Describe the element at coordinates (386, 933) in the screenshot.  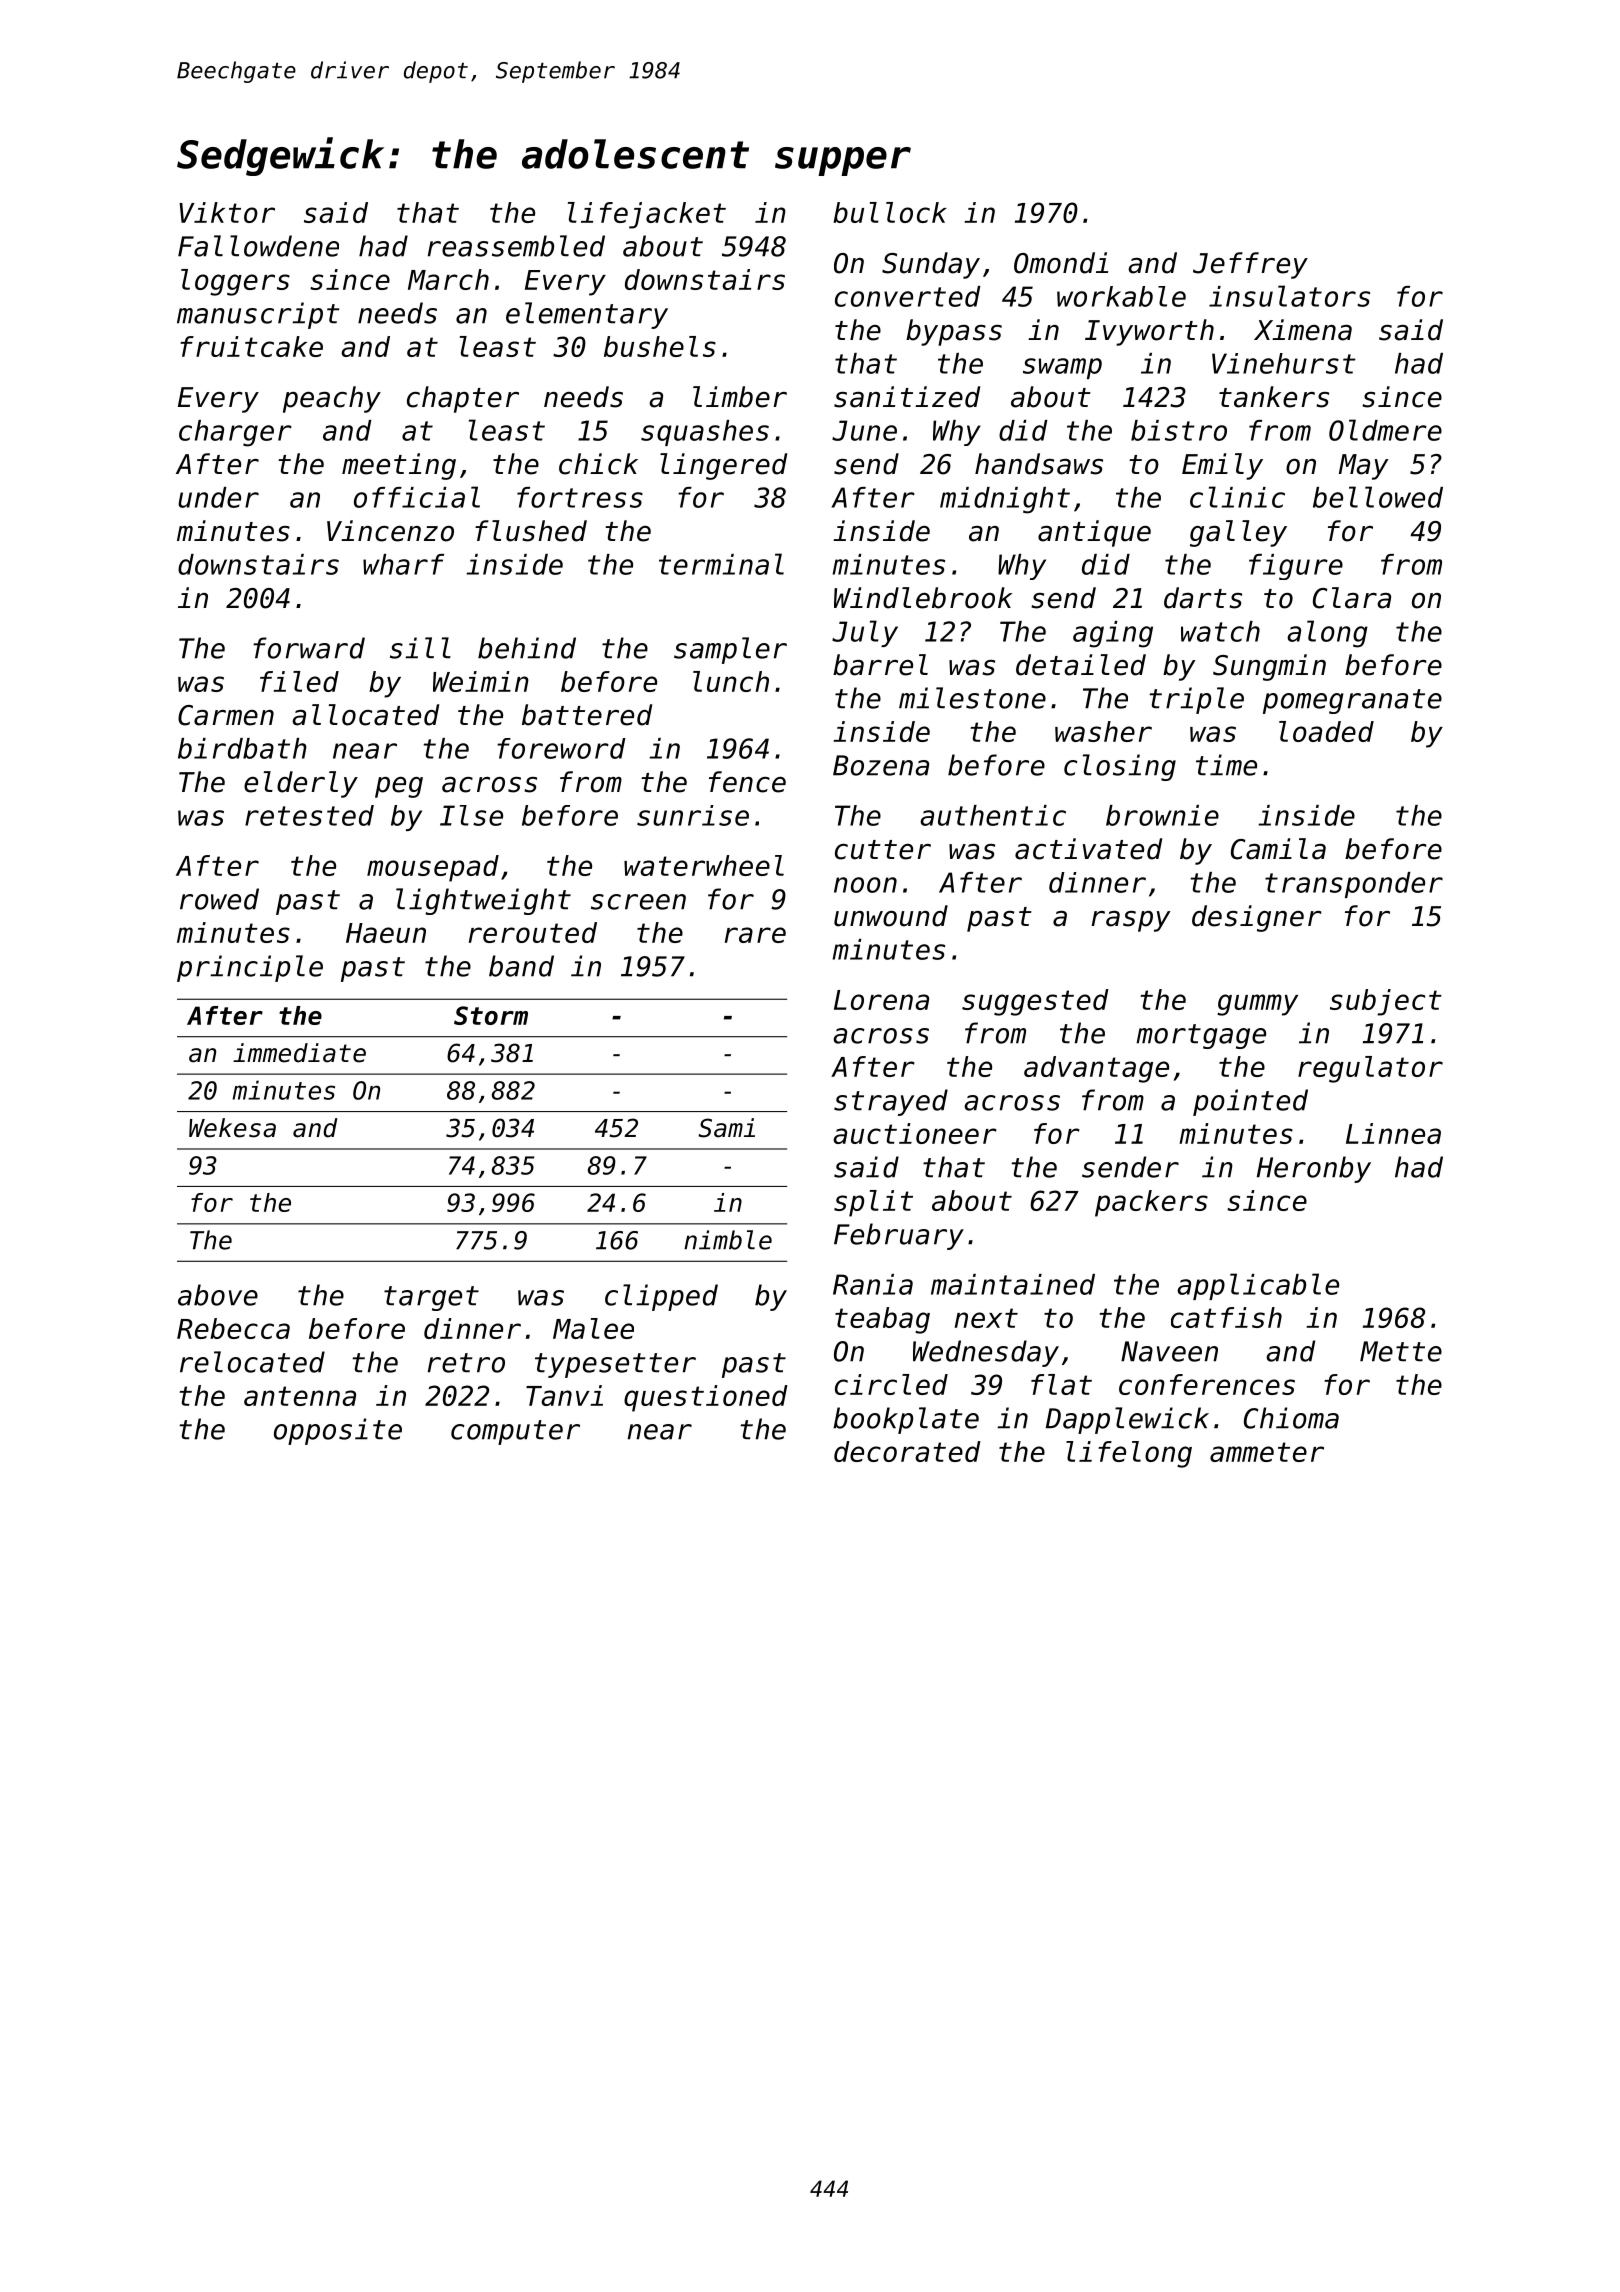
I see `Haeun` at that location.
